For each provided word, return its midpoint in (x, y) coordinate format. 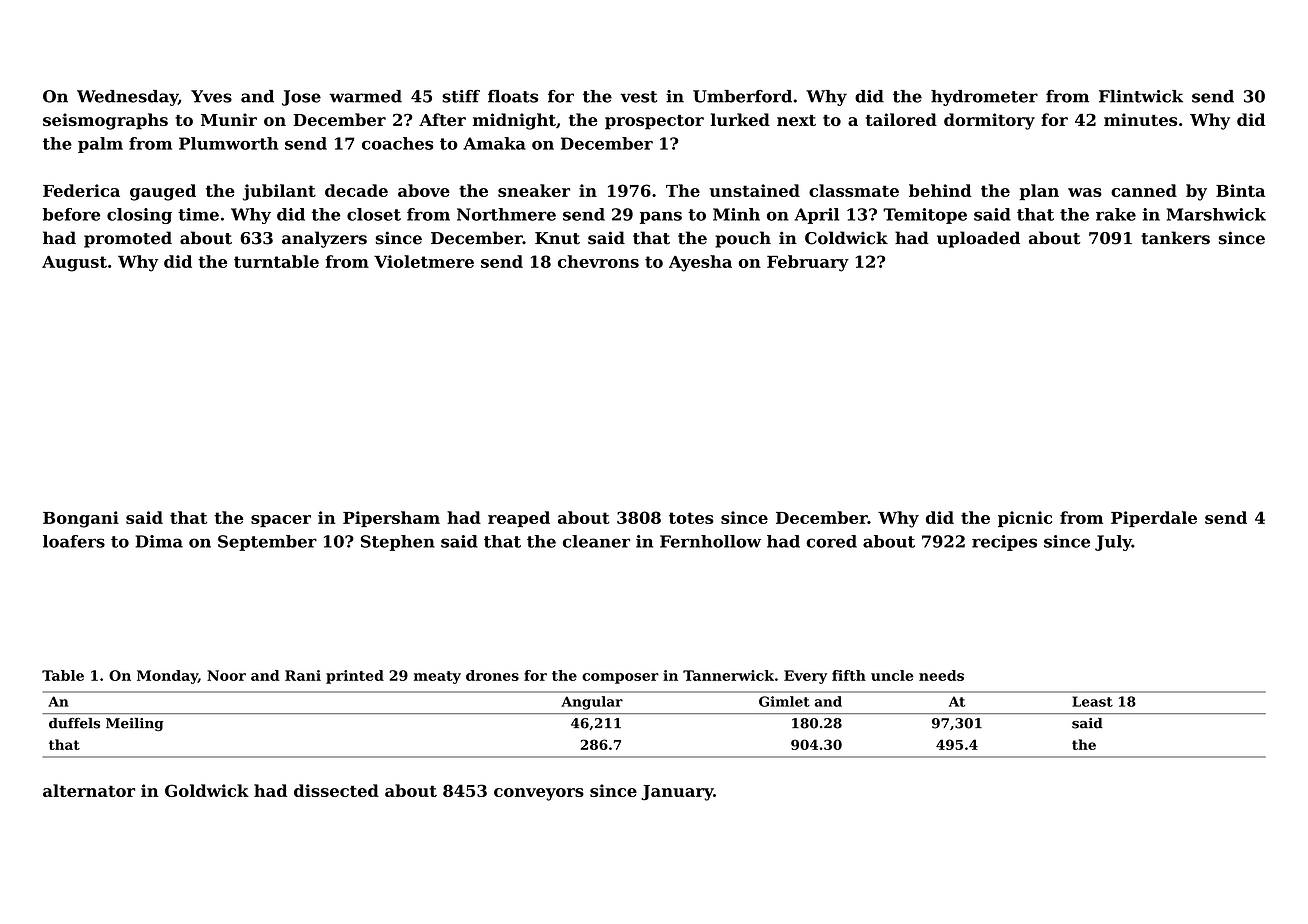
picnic (1025, 519)
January (677, 793)
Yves (211, 96)
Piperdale (1154, 519)
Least (1092, 701)
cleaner (596, 541)
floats (513, 96)
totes (691, 518)
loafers (74, 541)
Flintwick (1141, 96)
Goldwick (207, 790)
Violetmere (424, 261)
